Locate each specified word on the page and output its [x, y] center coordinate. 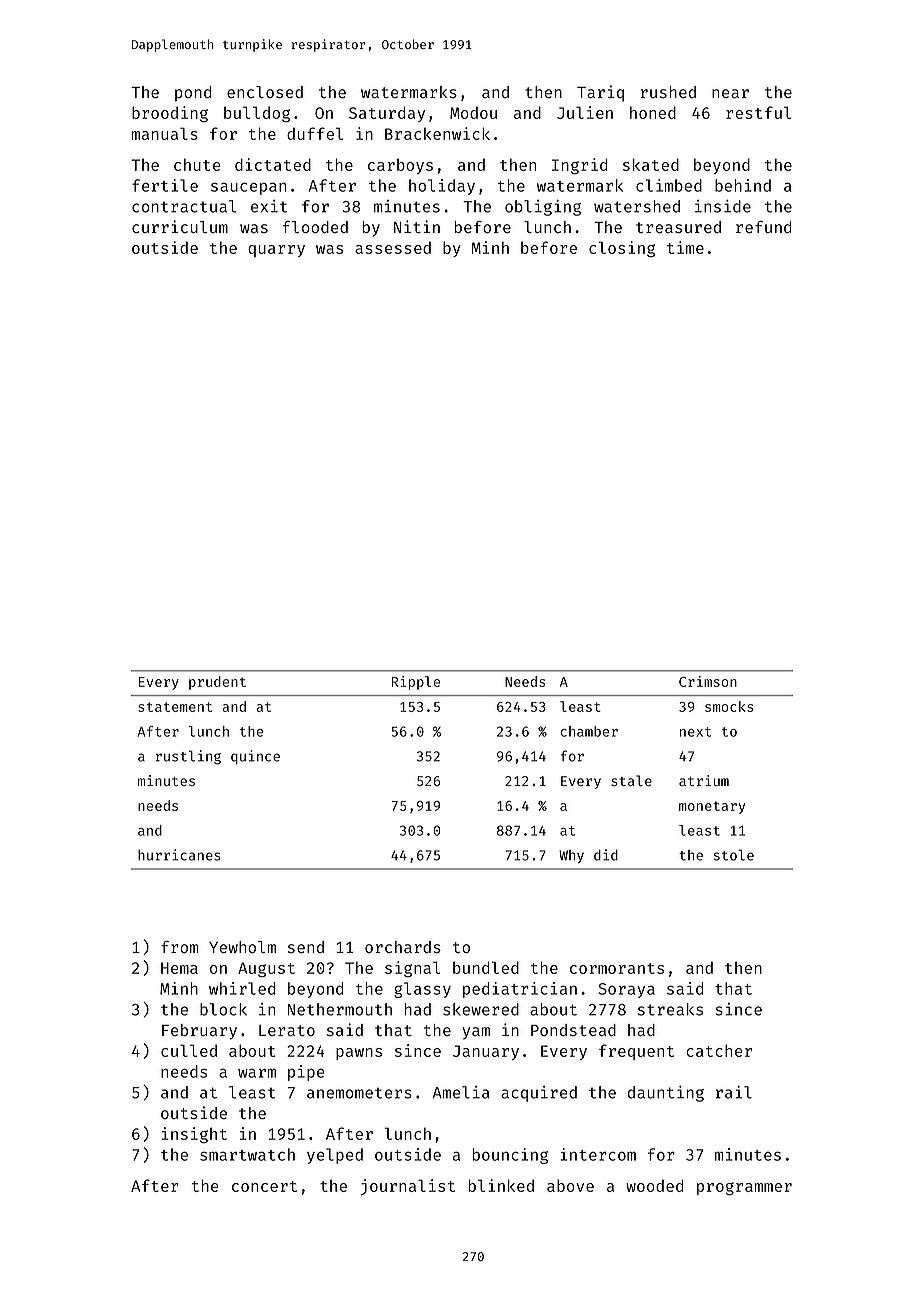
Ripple [416, 683]
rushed [668, 92]
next [695, 732]
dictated [273, 164]
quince [255, 757]
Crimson [708, 681]
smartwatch [247, 1154]
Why [571, 856]
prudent [217, 683]
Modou [473, 112]
